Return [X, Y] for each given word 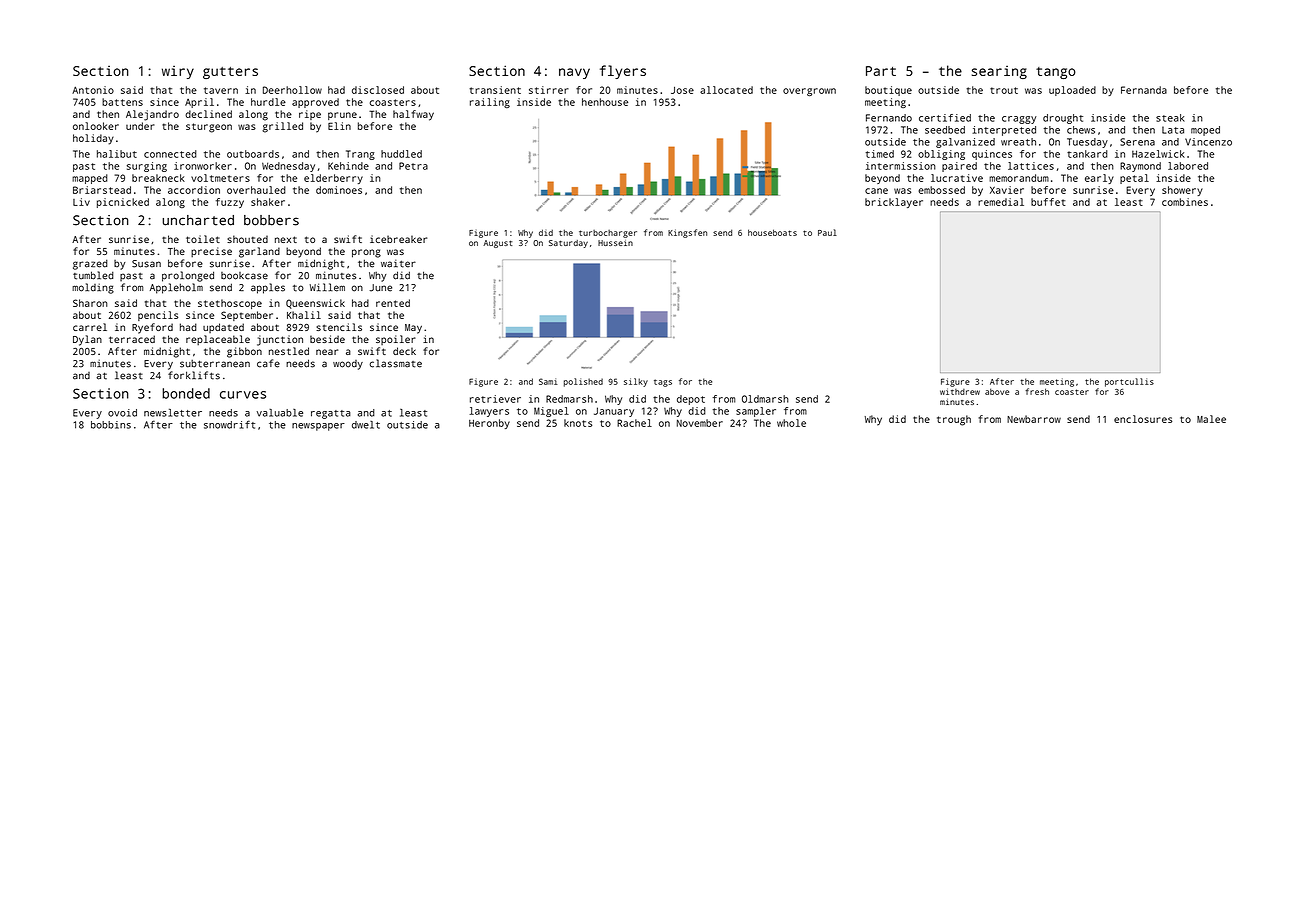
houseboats [772, 232]
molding [93, 288]
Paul [827, 232]
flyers [623, 72]
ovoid [122, 413]
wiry [178, 72]
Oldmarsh [765, 399]
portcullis [1129, 382]
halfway [413, 115]
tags [663, 383]
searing [999, 72]
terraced [132, 339]
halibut [117, 154]
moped [1205, 131]
